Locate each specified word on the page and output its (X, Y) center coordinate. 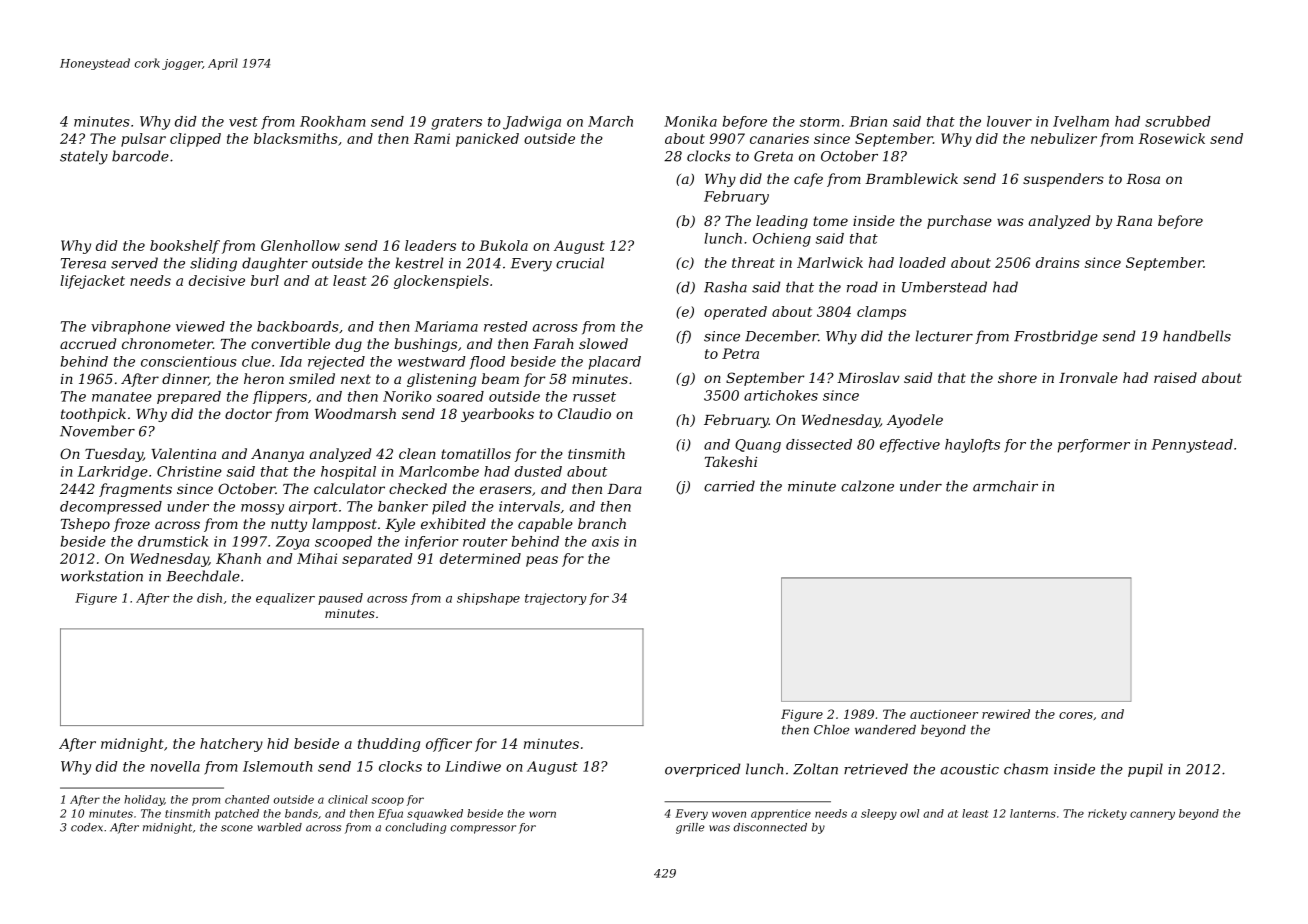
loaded (922, 262)
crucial (580, 263)
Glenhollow (300, 245)
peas (542, 561)
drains (1058, 262)
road (862, 287)
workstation (102, 576)
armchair (1005, 486)
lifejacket (92, 282)
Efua (390, 814)
